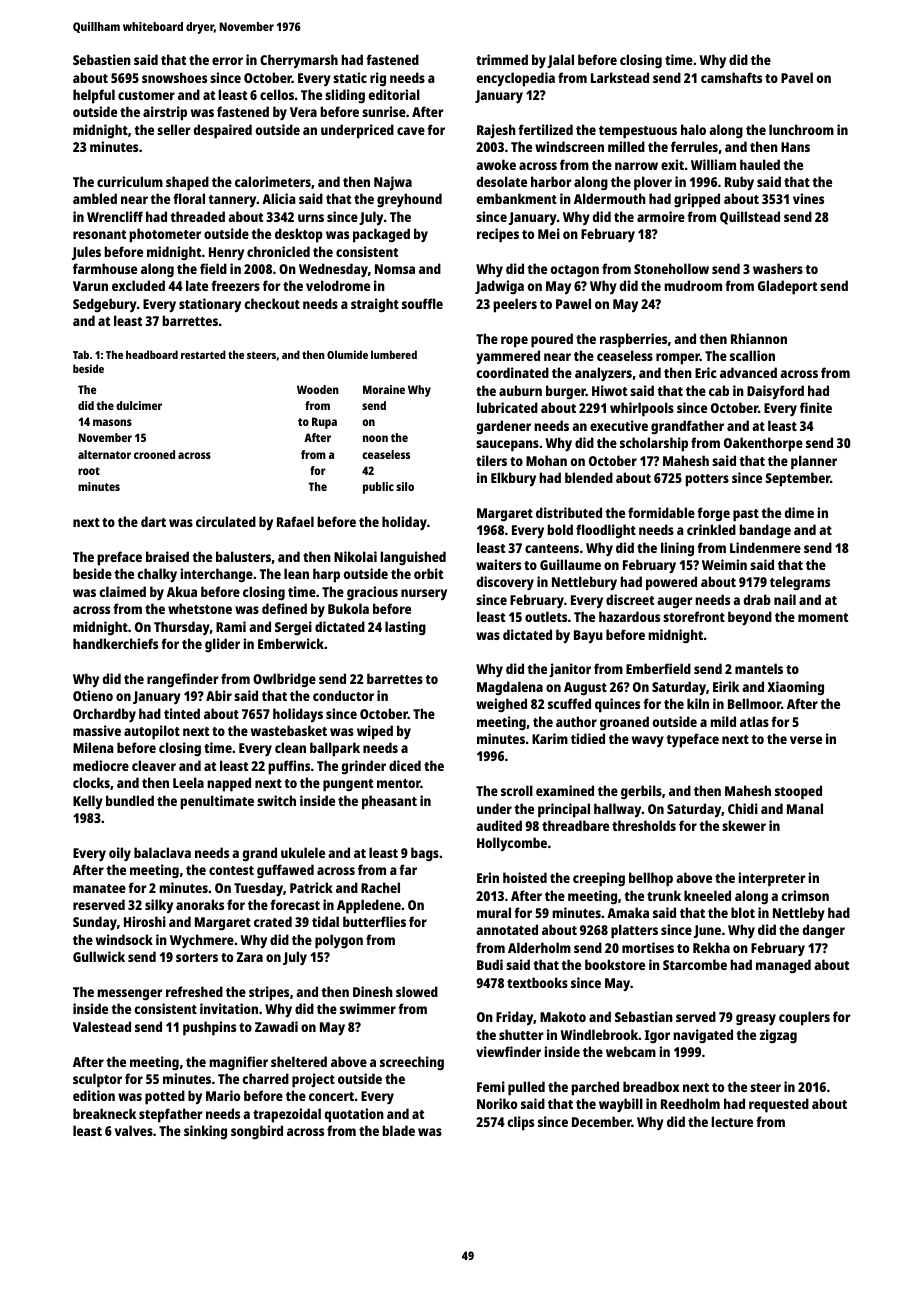 This screenshot has height=1308, width=924. What do you see at coordinates (205, 1132) in the screenshot?
I see `sinking` at bounding box center [205, 1132].
